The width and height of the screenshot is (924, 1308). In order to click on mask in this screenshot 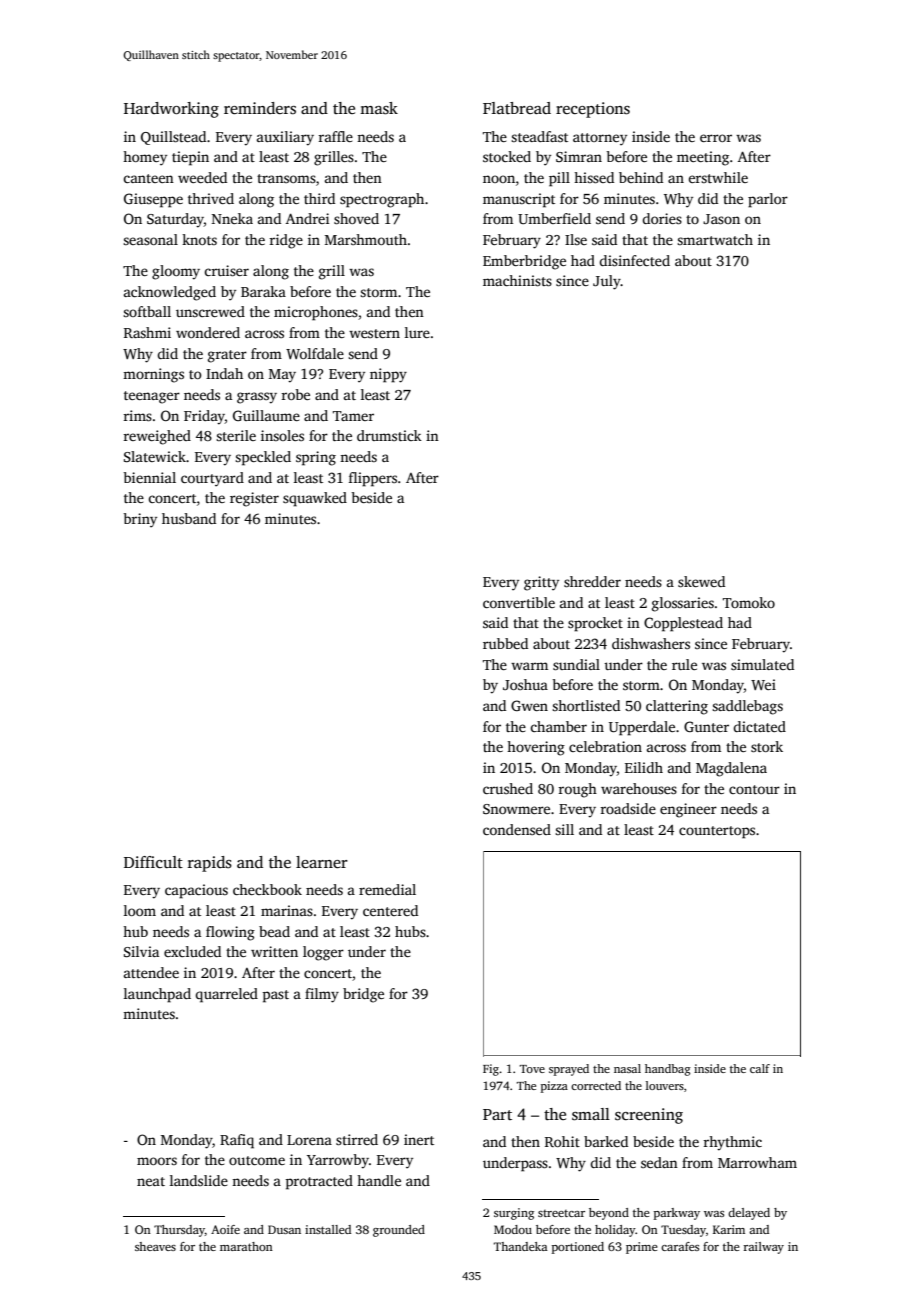, I will do `click(379, 108)`.
